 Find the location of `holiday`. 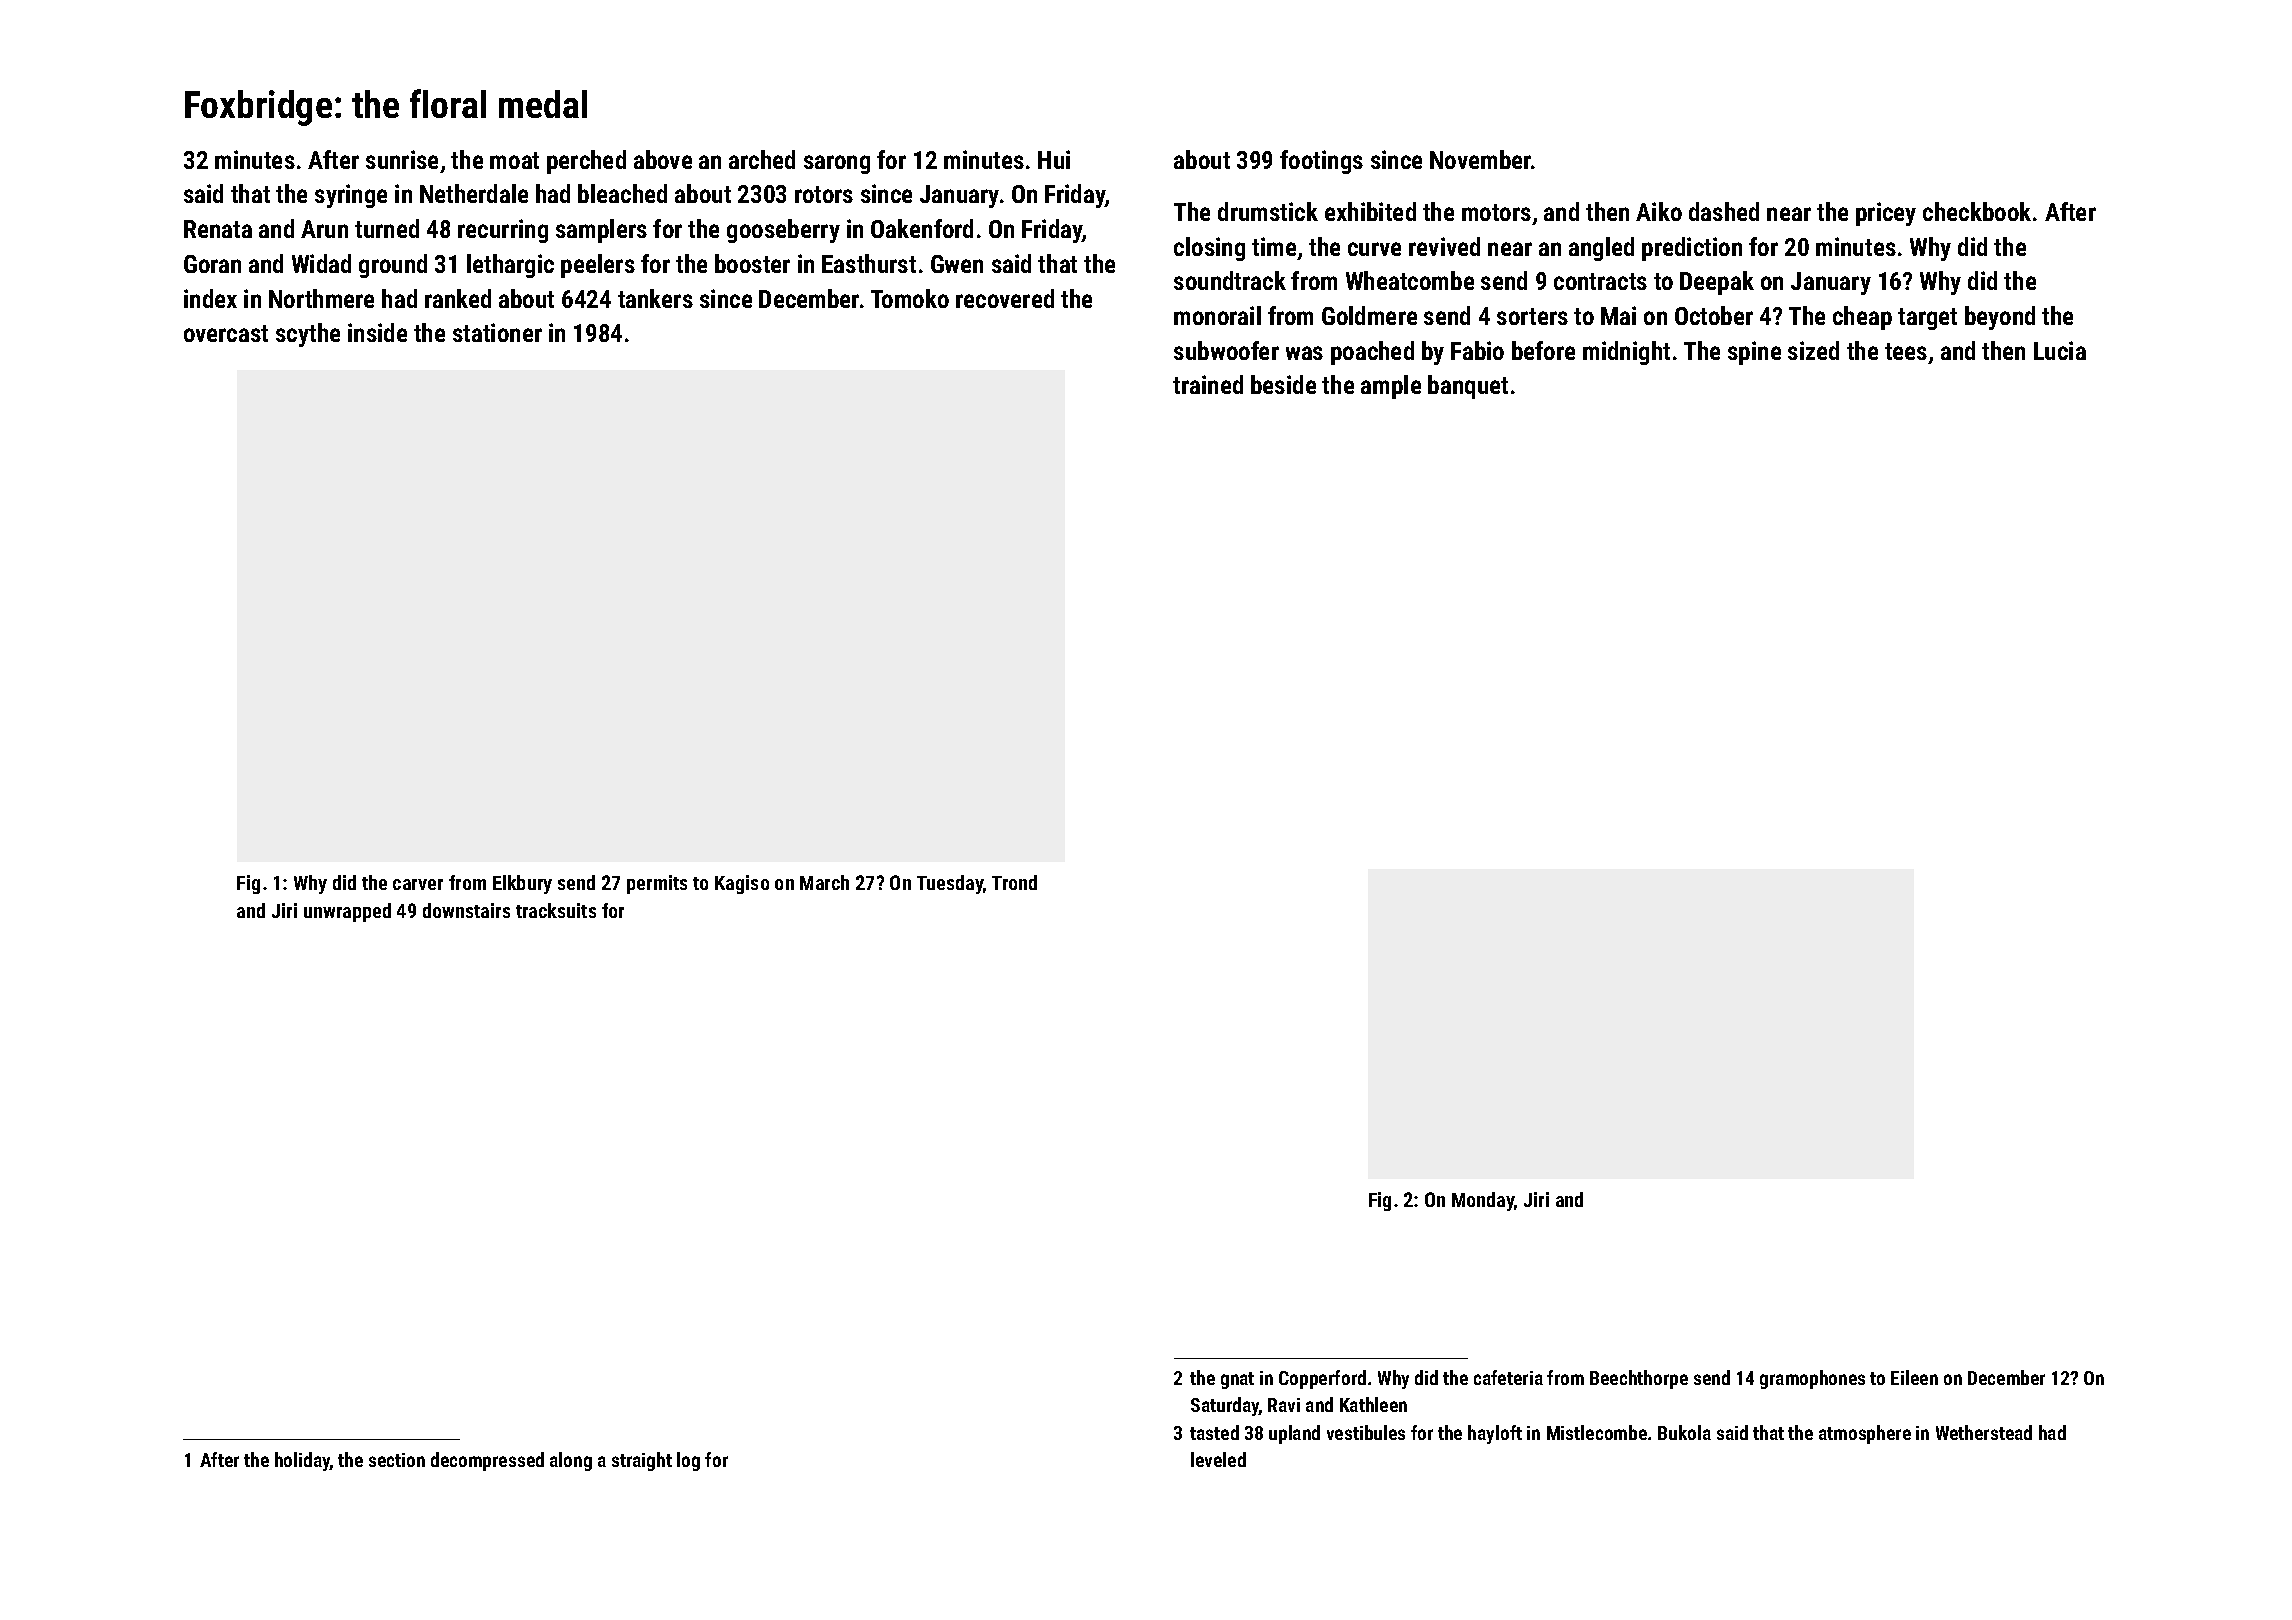

holiday is located at coordinates (302, 1461).
